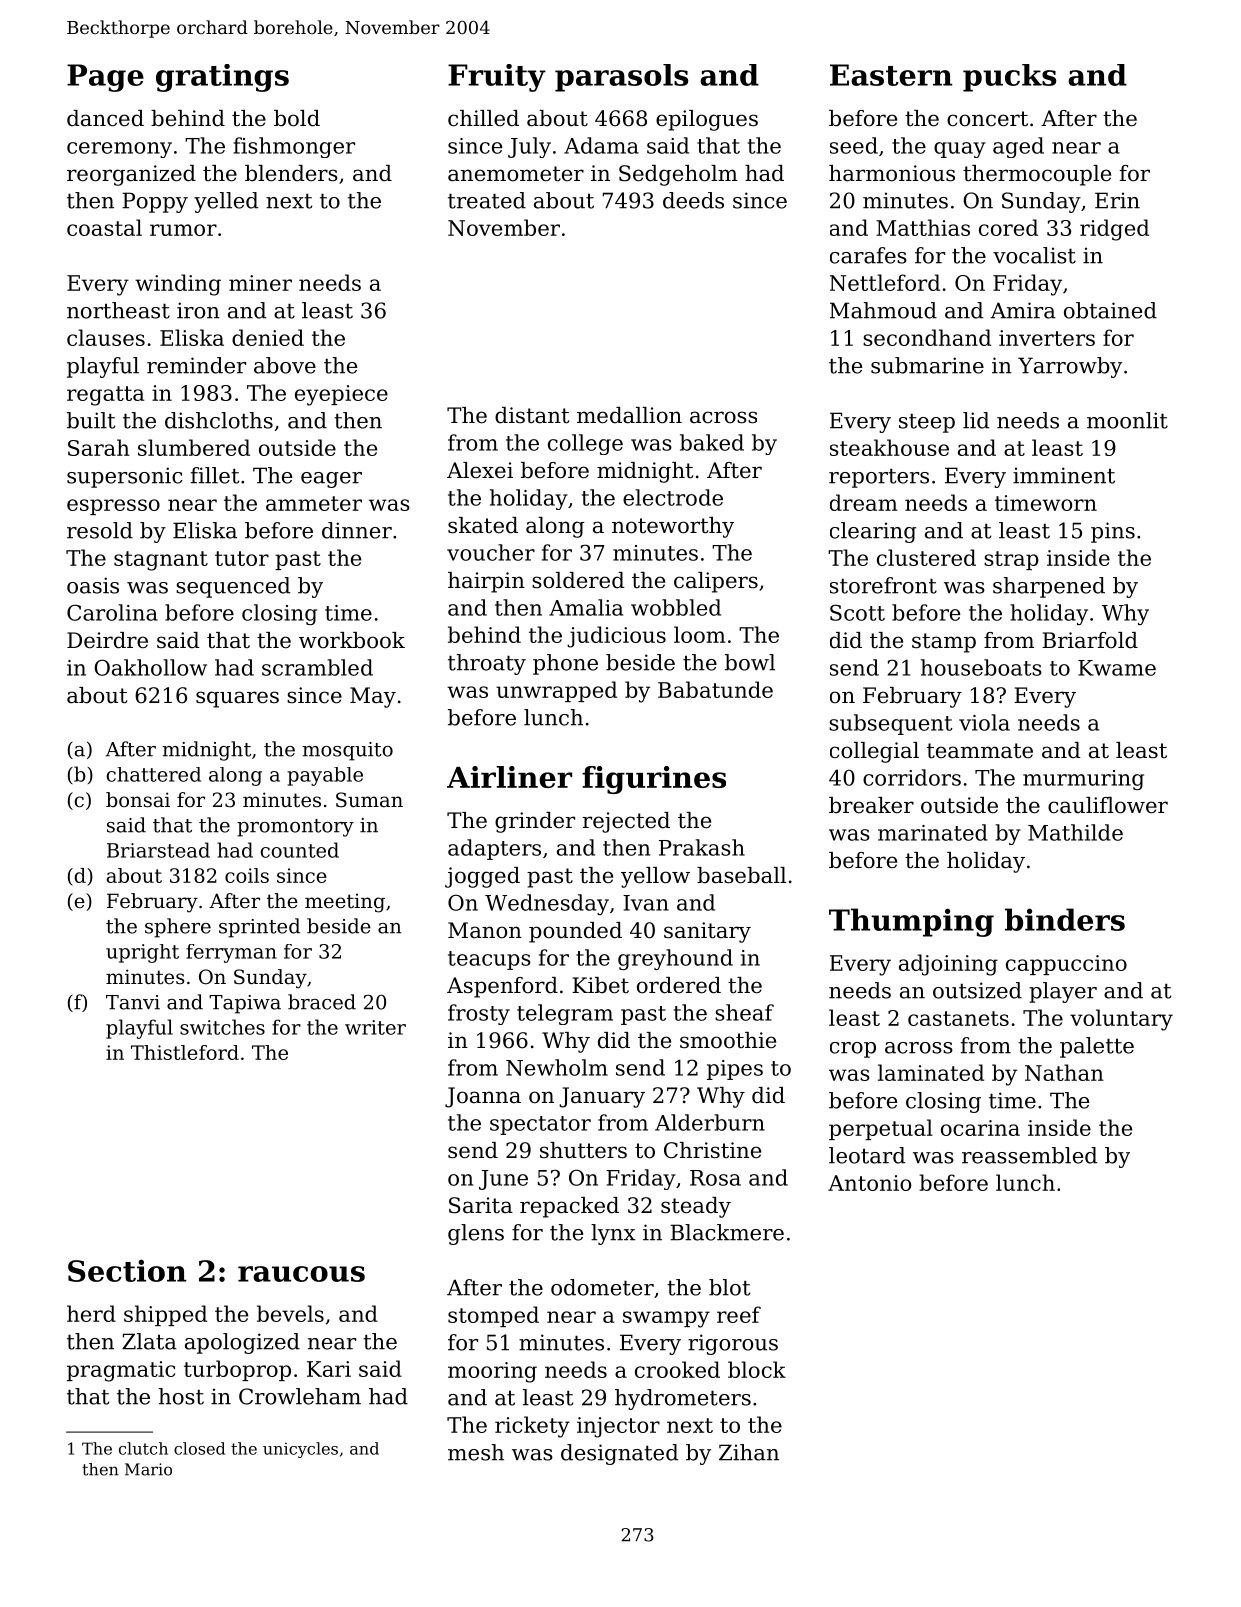 The image size is (1241, 1607). I want to click on steakhouse, so click(889, 447).
